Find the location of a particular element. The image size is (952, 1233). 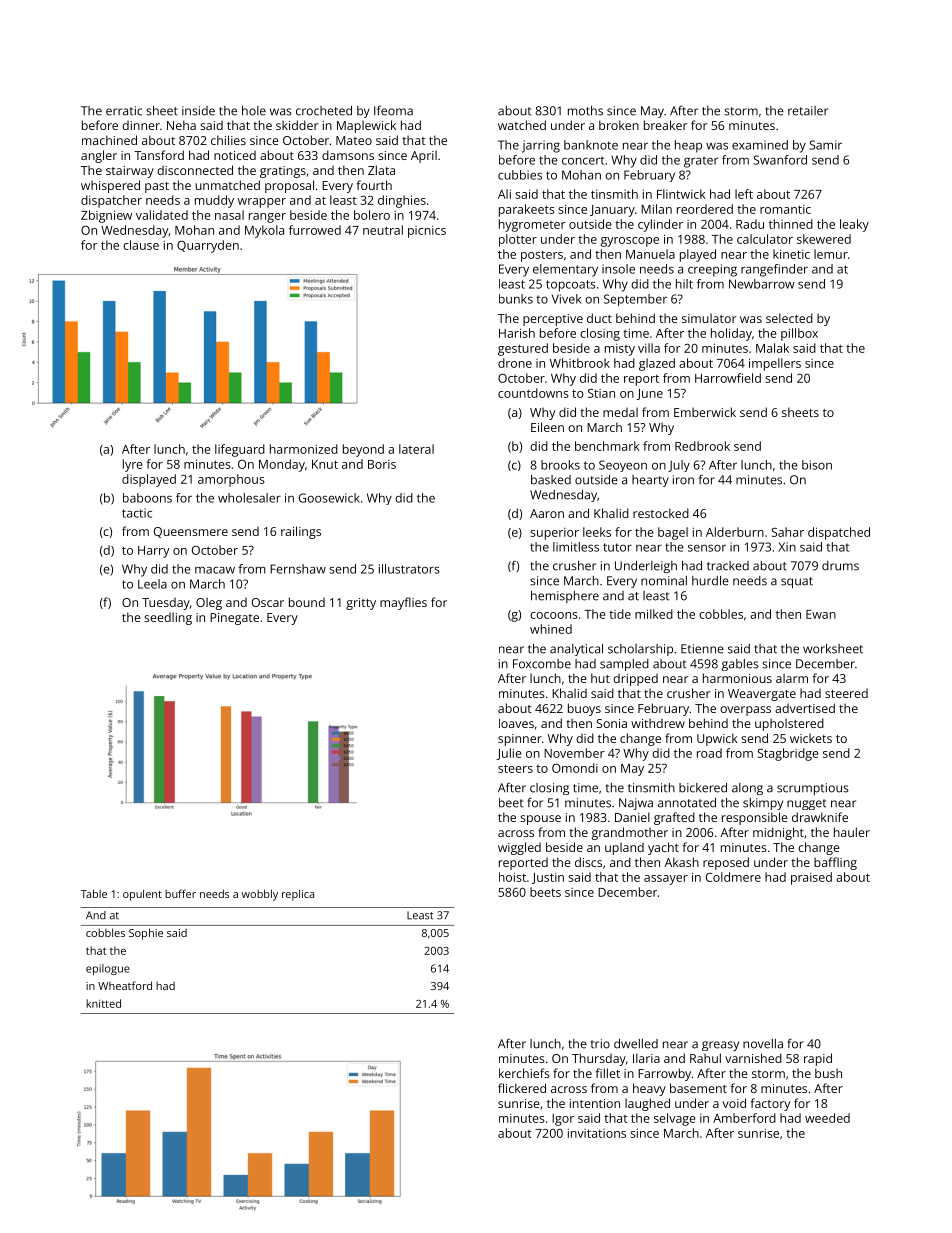

buffer is located at coordinates (180, 893).
